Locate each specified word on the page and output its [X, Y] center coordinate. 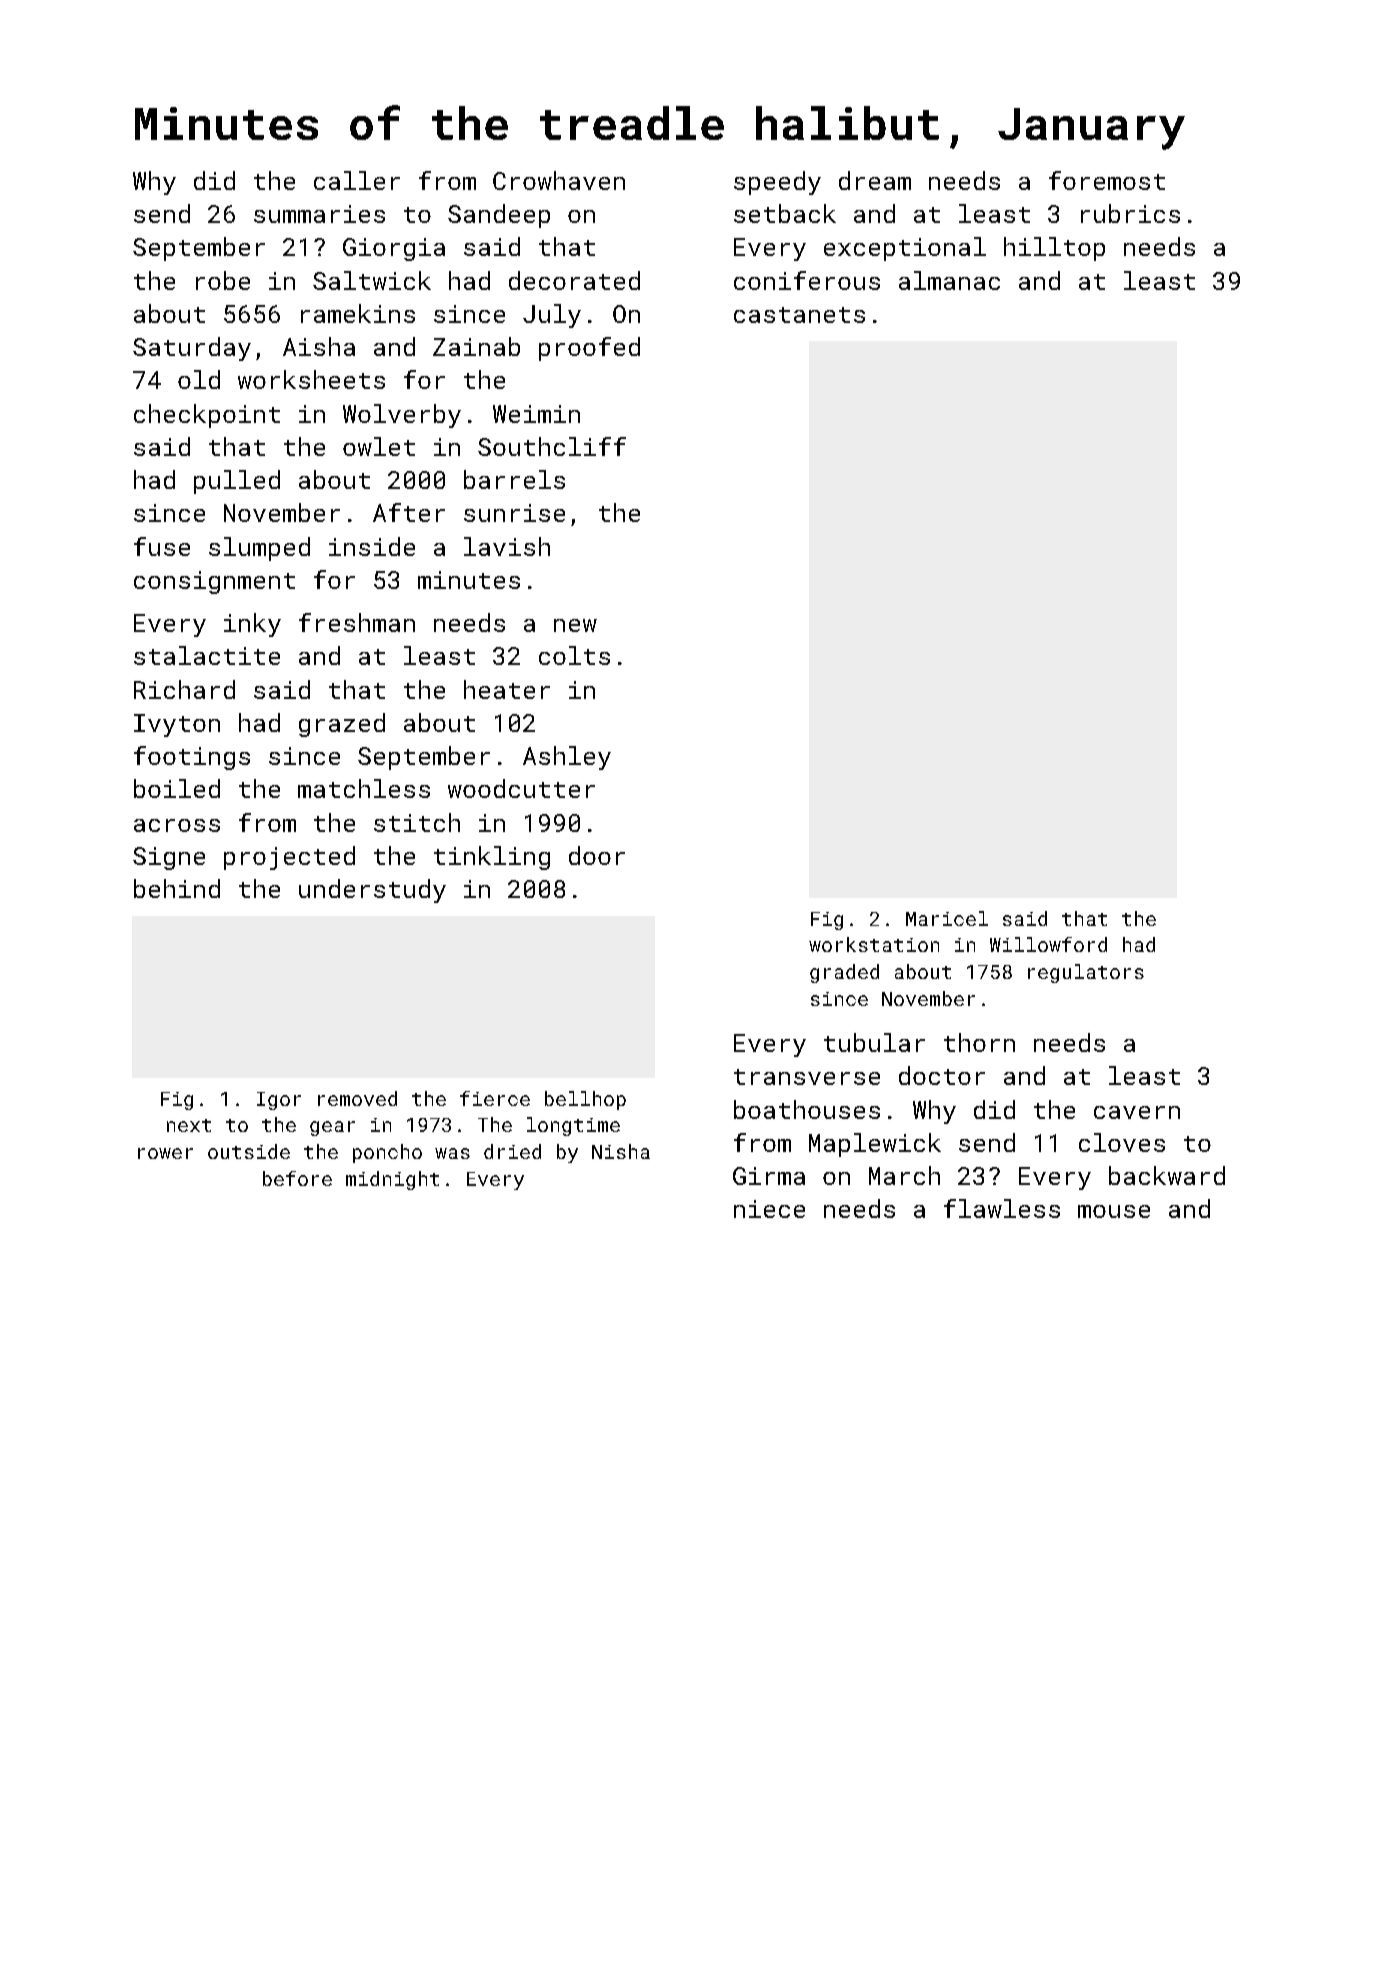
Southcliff [552, 446]
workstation [874, 944]
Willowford [1048, 944]
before [297, 1178]
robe [223, 280]
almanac [949, 280]
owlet [379, 446]
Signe [169, 858]
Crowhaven [559, 180]
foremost [1107, 180]
